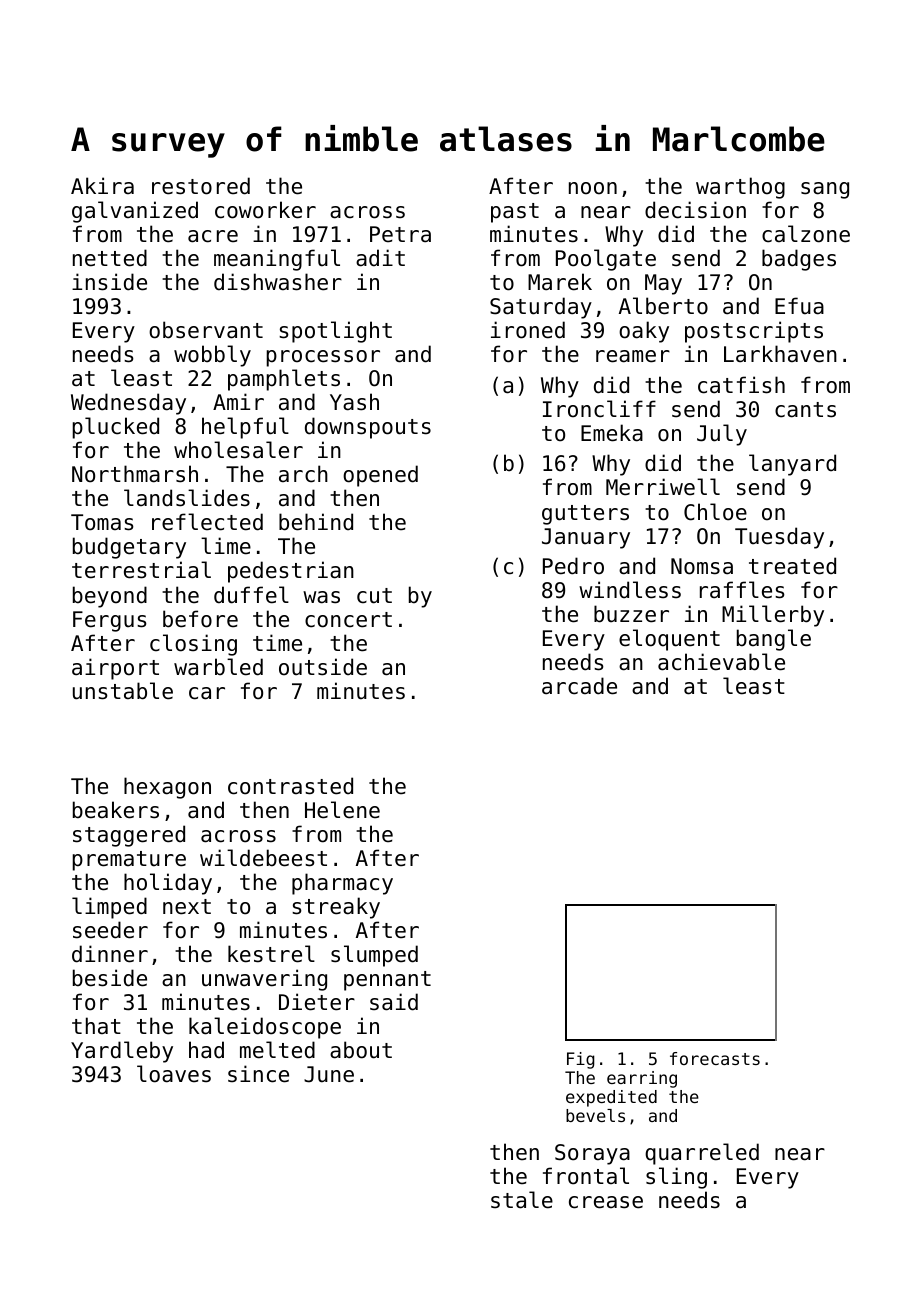  I want to click on forecasts, so click(715, 1058).
